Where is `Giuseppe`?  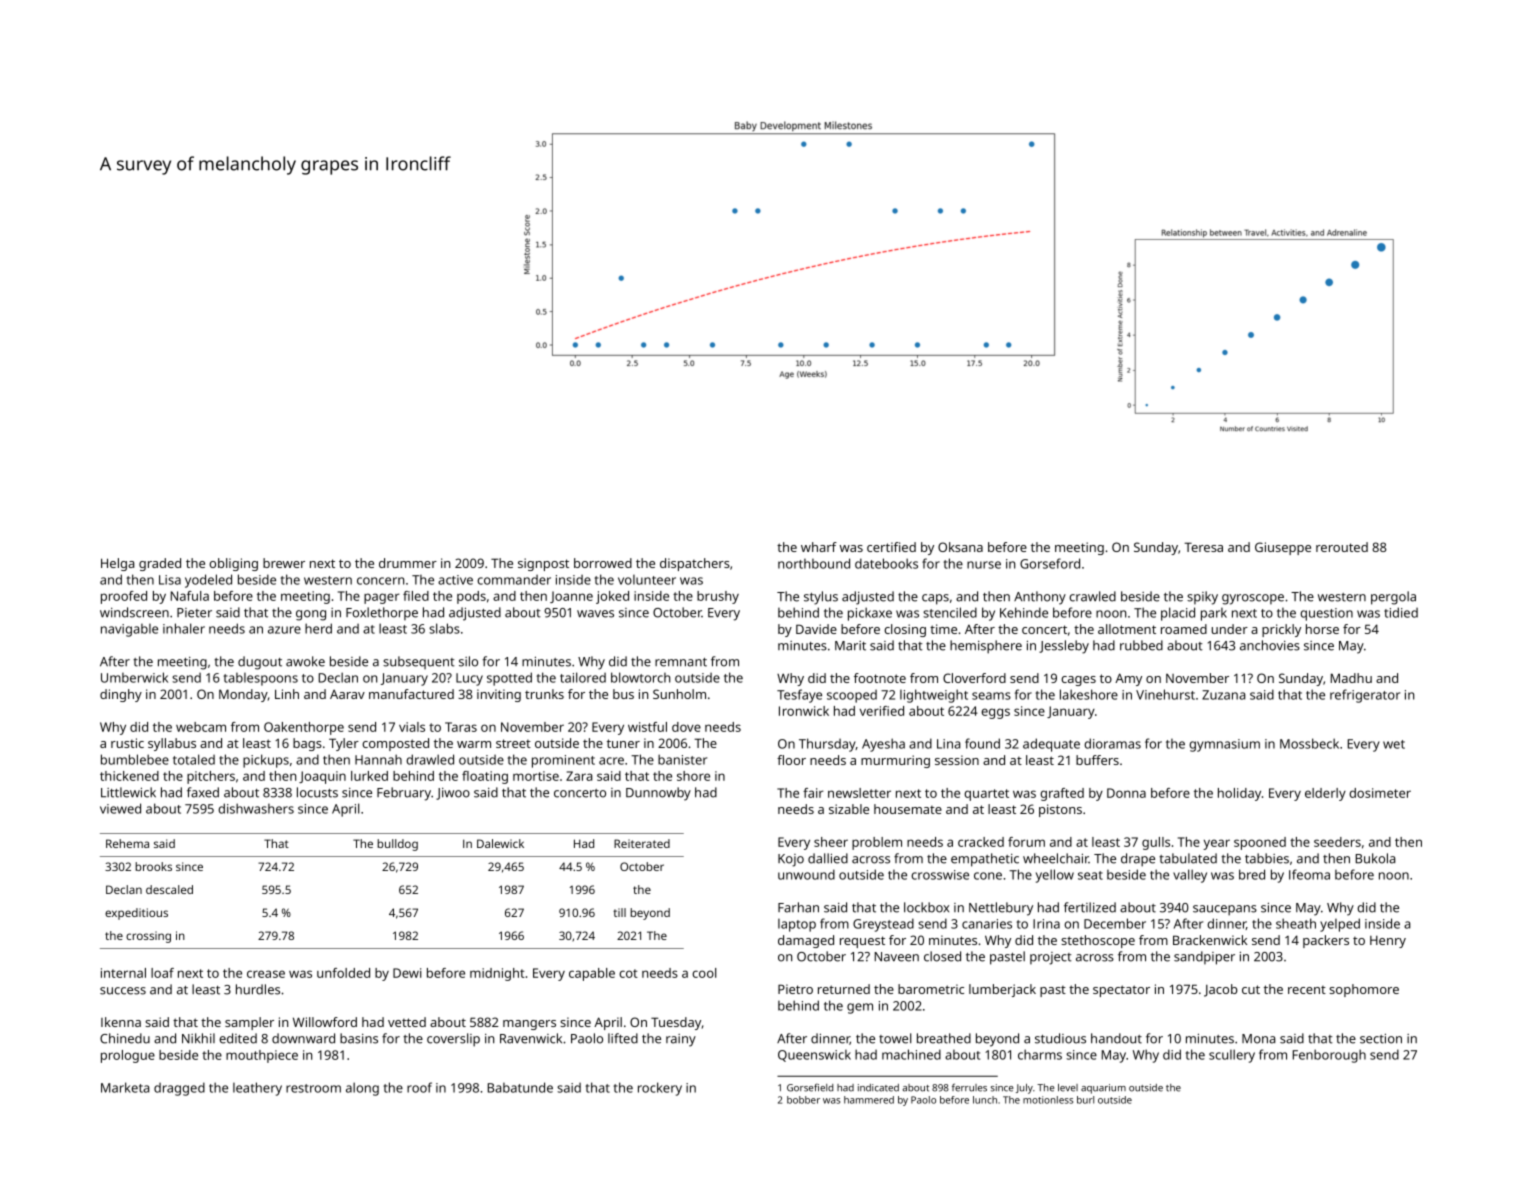 Giuseppe is located at coordinates (1283, 548).
